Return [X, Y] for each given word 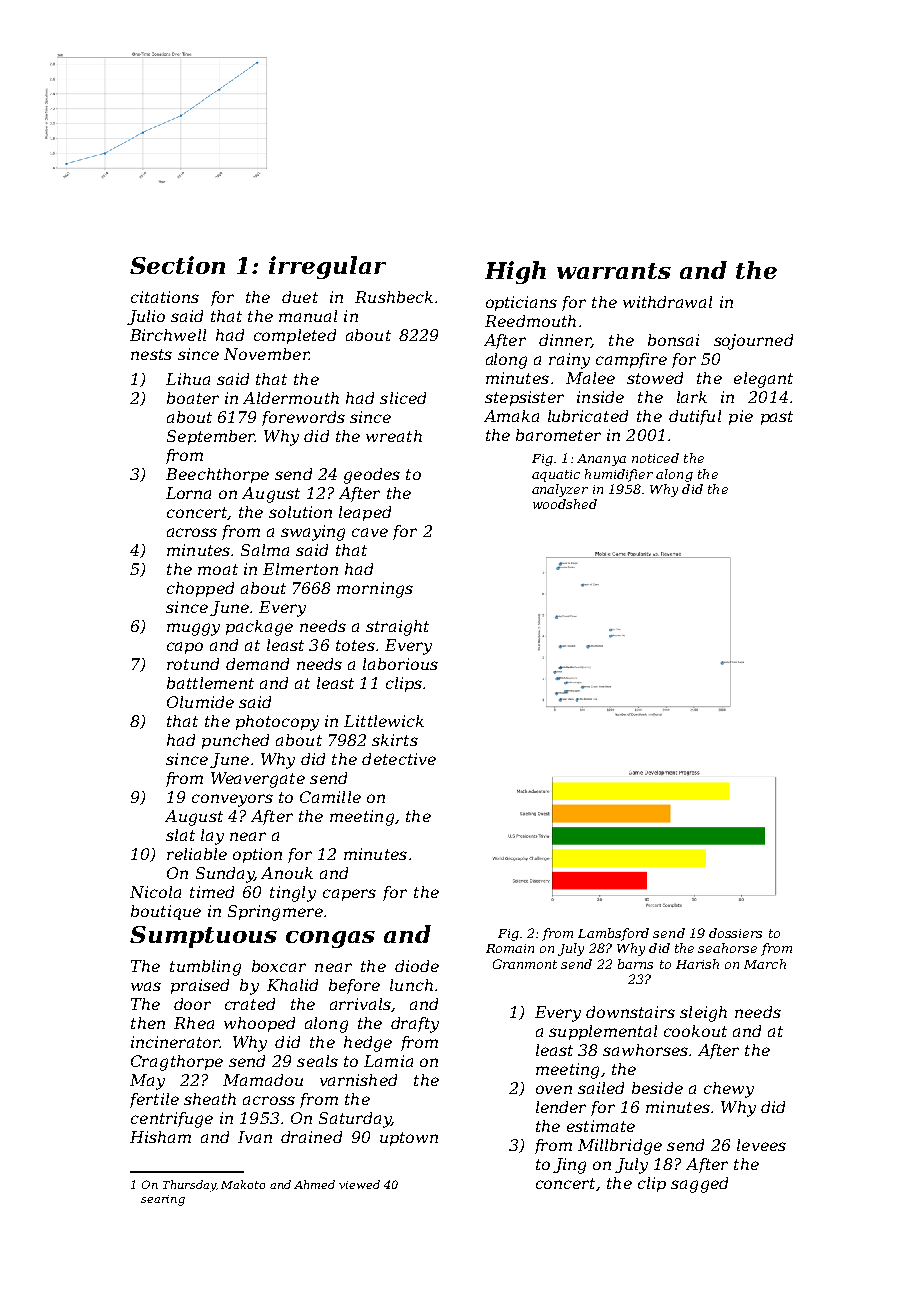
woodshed [565, 504]
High [515, 272]
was [146, 986]
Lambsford [613, 934]
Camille [330, 797]
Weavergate [258, 780]
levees [761, 1145]
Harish [697, 964]
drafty [415, 1025]
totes [355, 645]
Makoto [243, 1184]
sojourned [753, 342]
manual [308, 316]
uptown [409, 1139]
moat [218, 569]
